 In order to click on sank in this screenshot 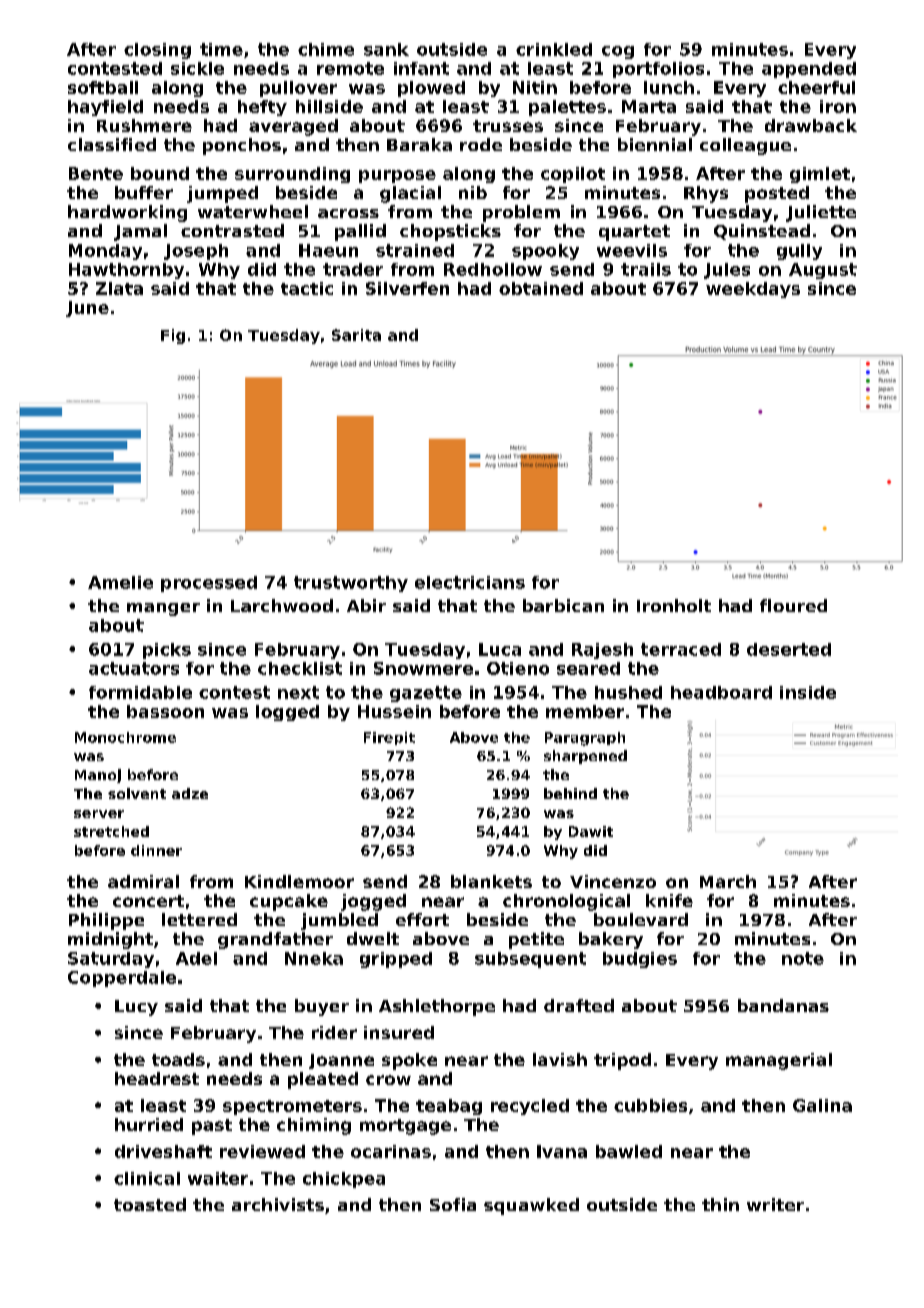, I will do `click(386, 49)`.
